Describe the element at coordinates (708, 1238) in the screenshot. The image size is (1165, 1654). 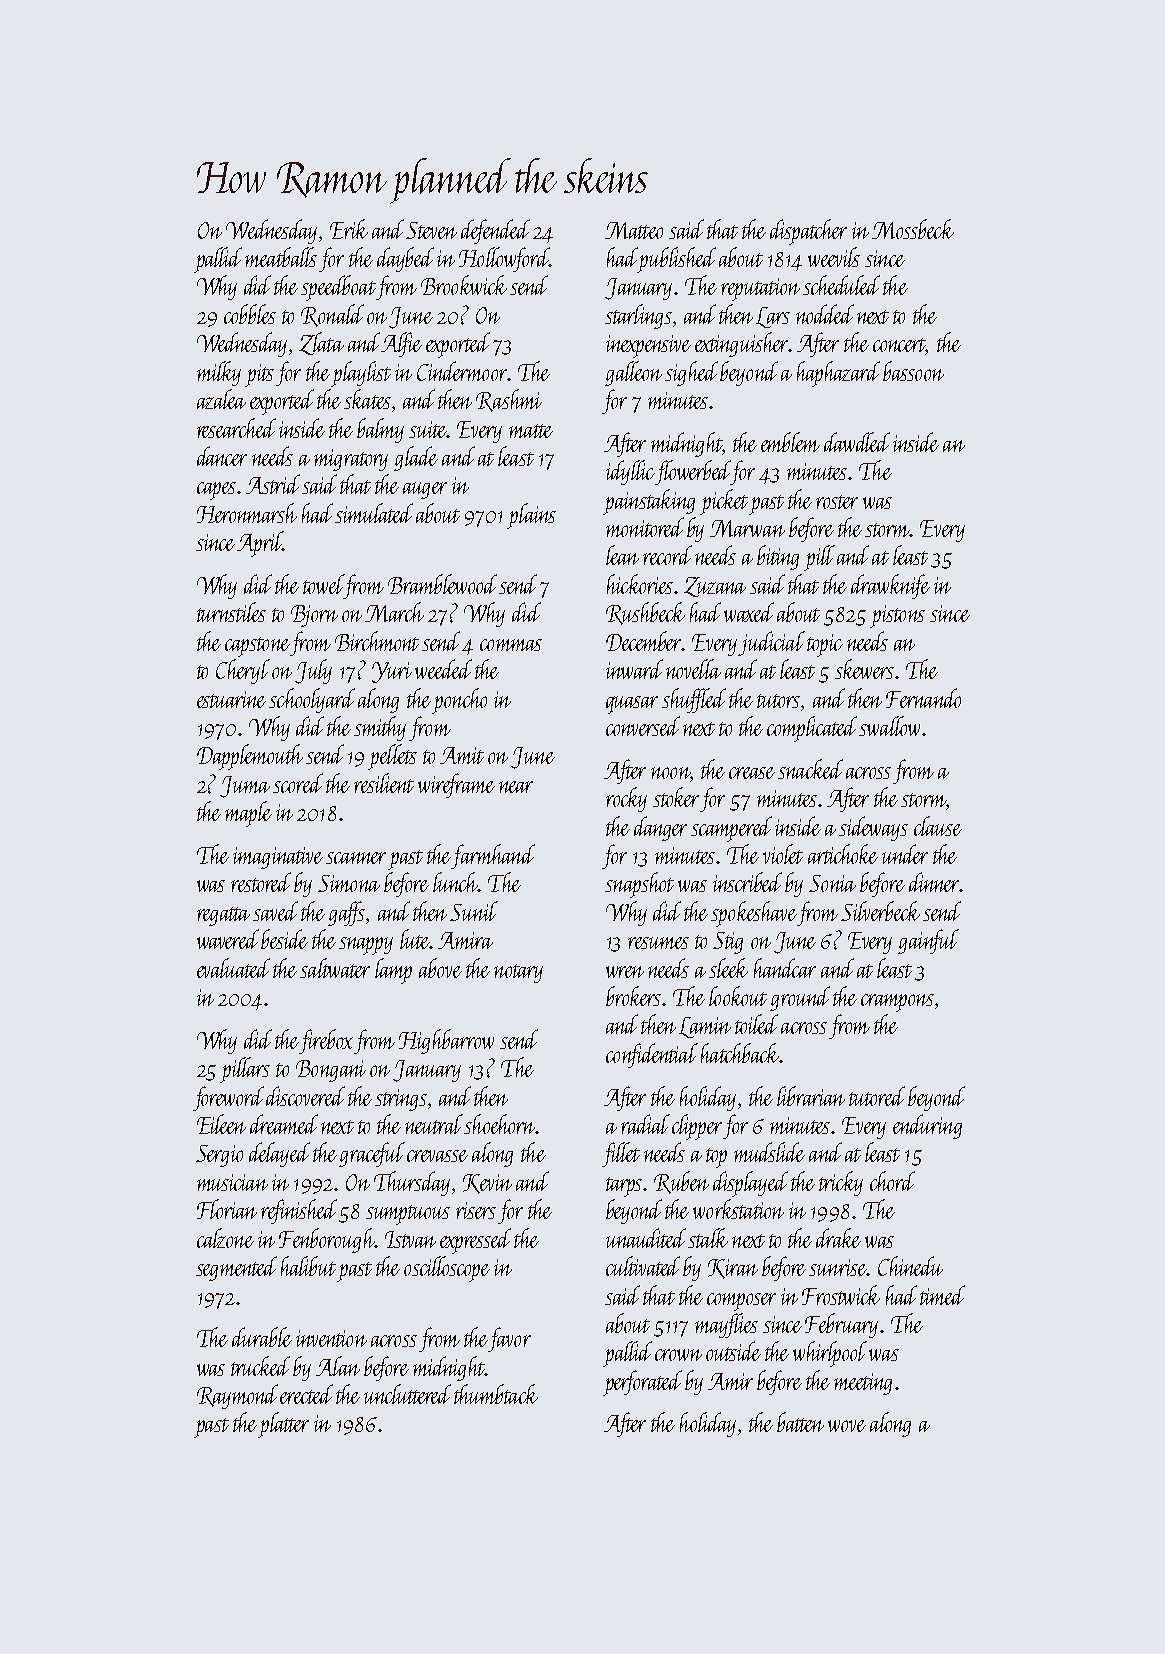
I see `stalk` at that location.
